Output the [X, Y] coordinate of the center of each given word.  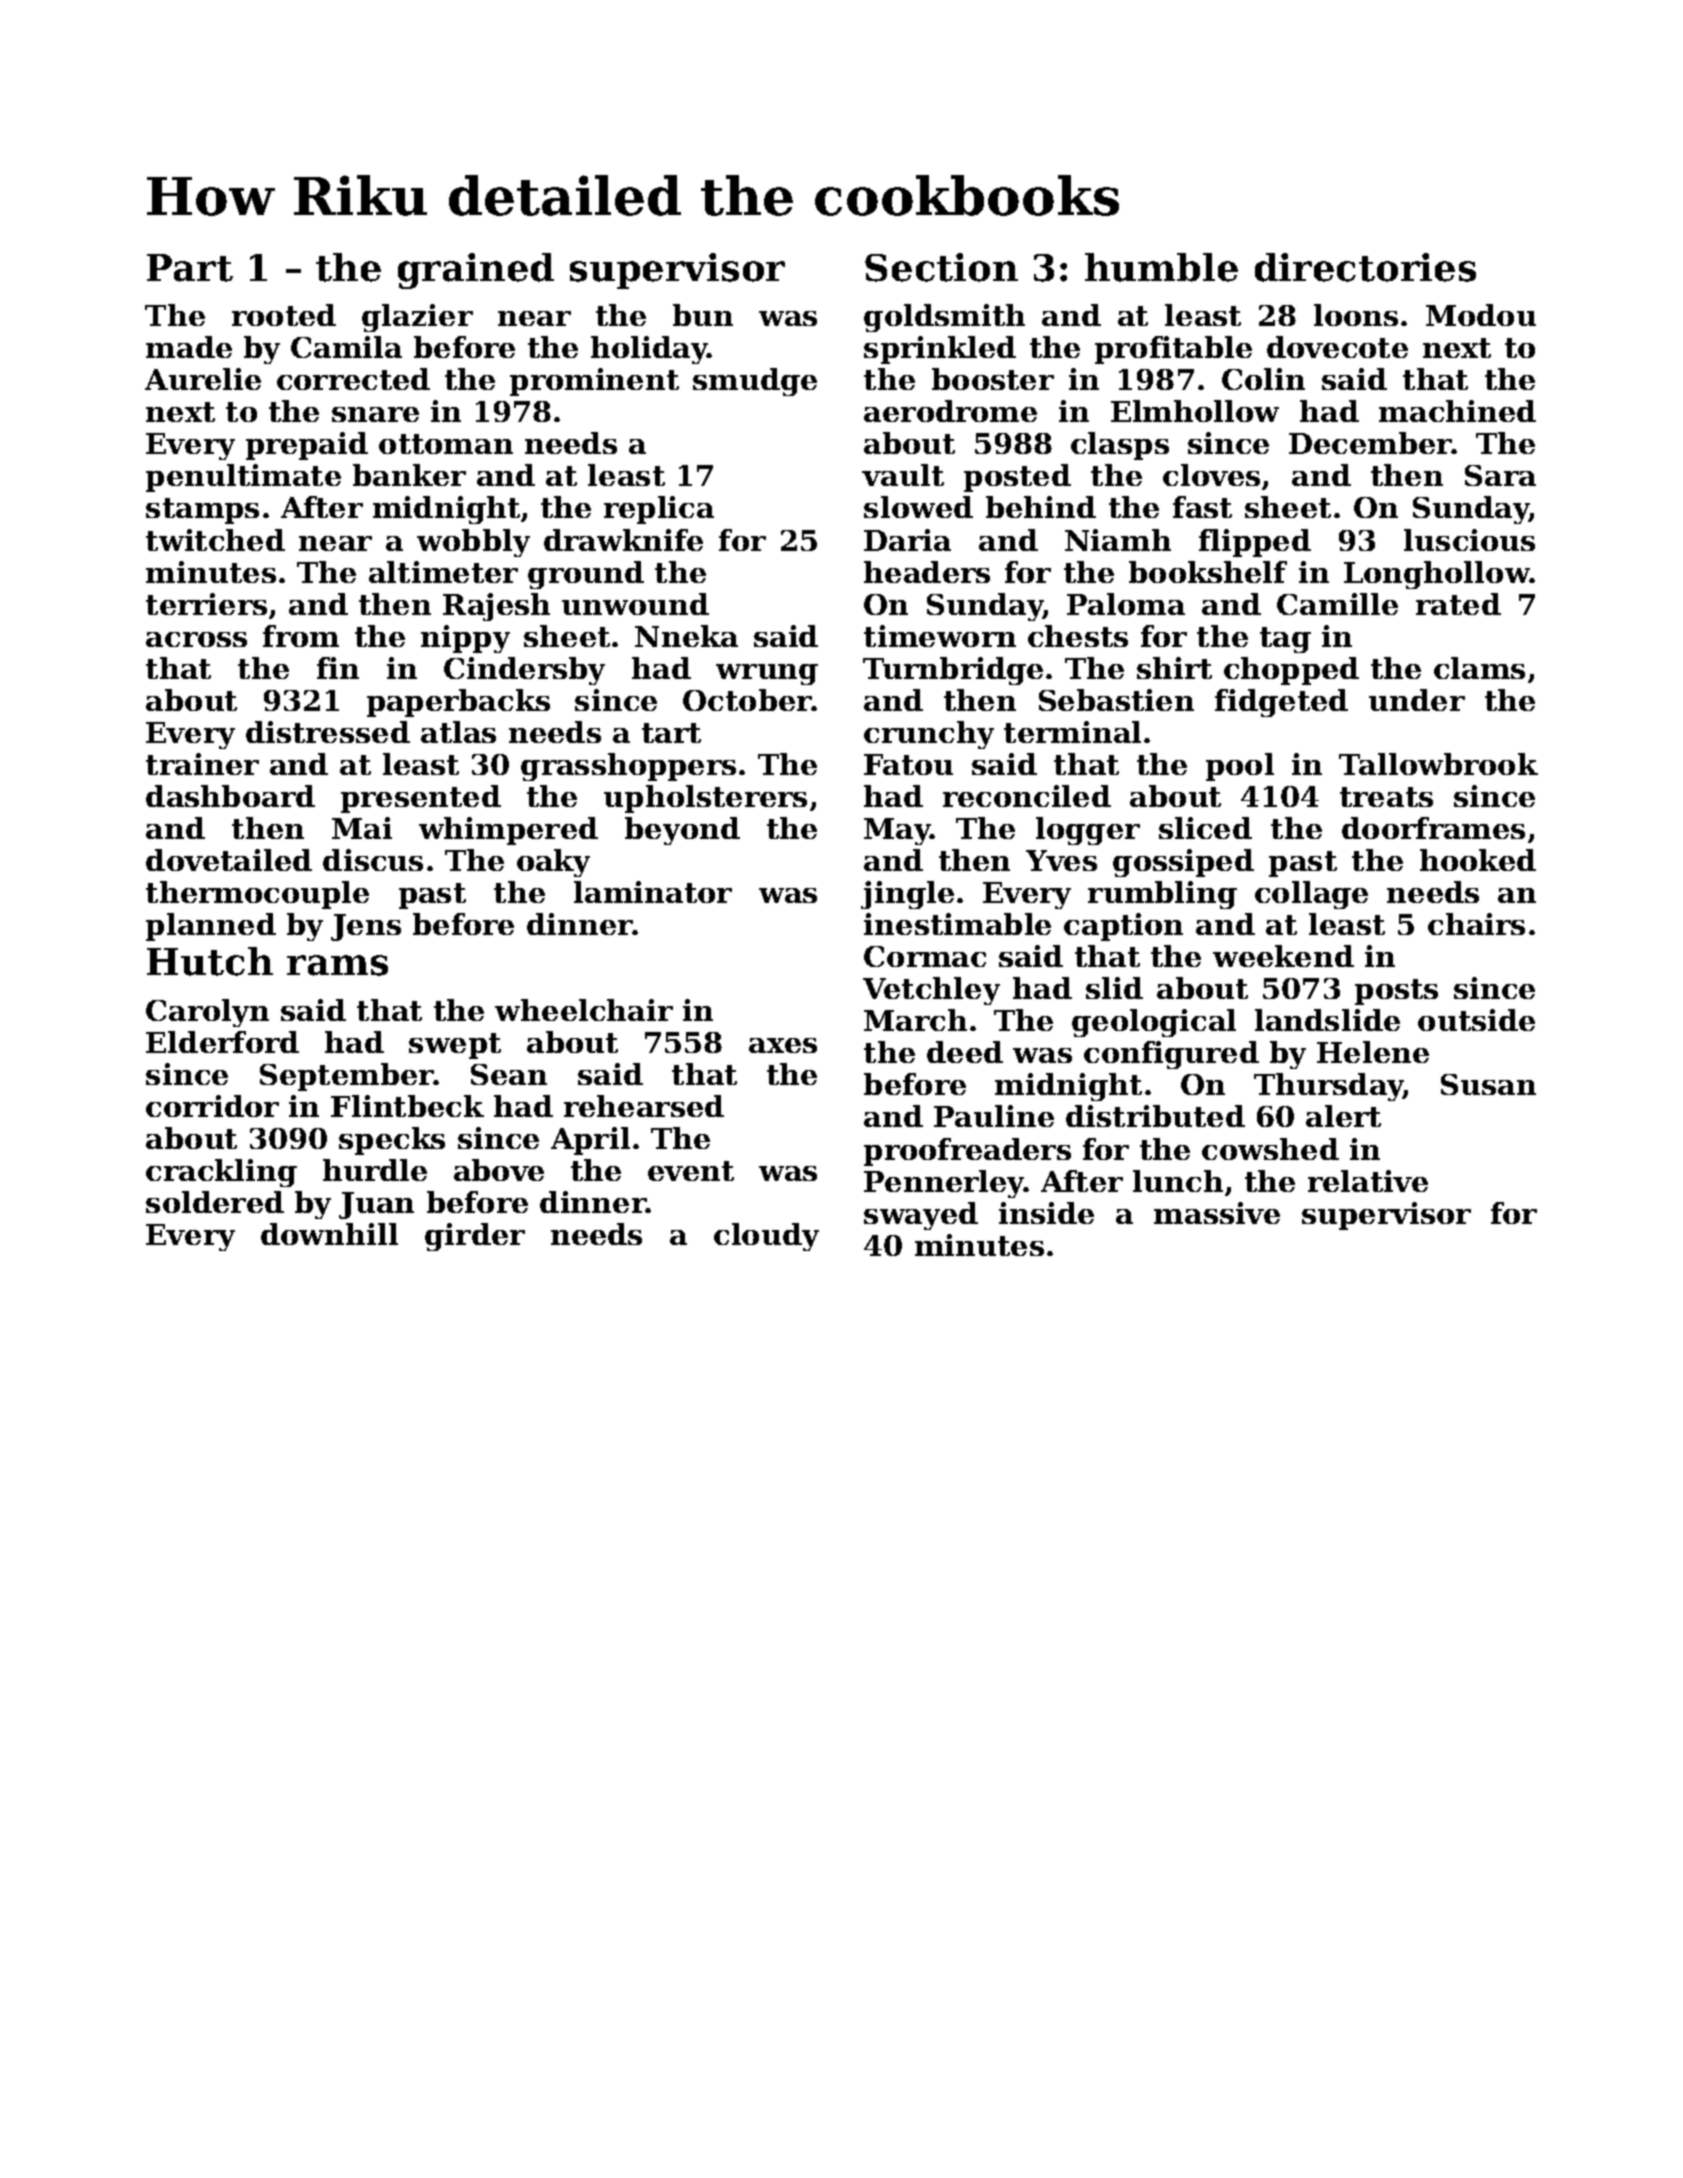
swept [455, 1046]
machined [1457, 411]
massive [1217, 1213]
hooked [1478, 860]
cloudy [766, 1237]
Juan [376, 1205]
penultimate [243, 478]
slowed [918, 507]
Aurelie [203, 379]
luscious [1469, 540]
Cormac [925, 956]
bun [703, 315]
